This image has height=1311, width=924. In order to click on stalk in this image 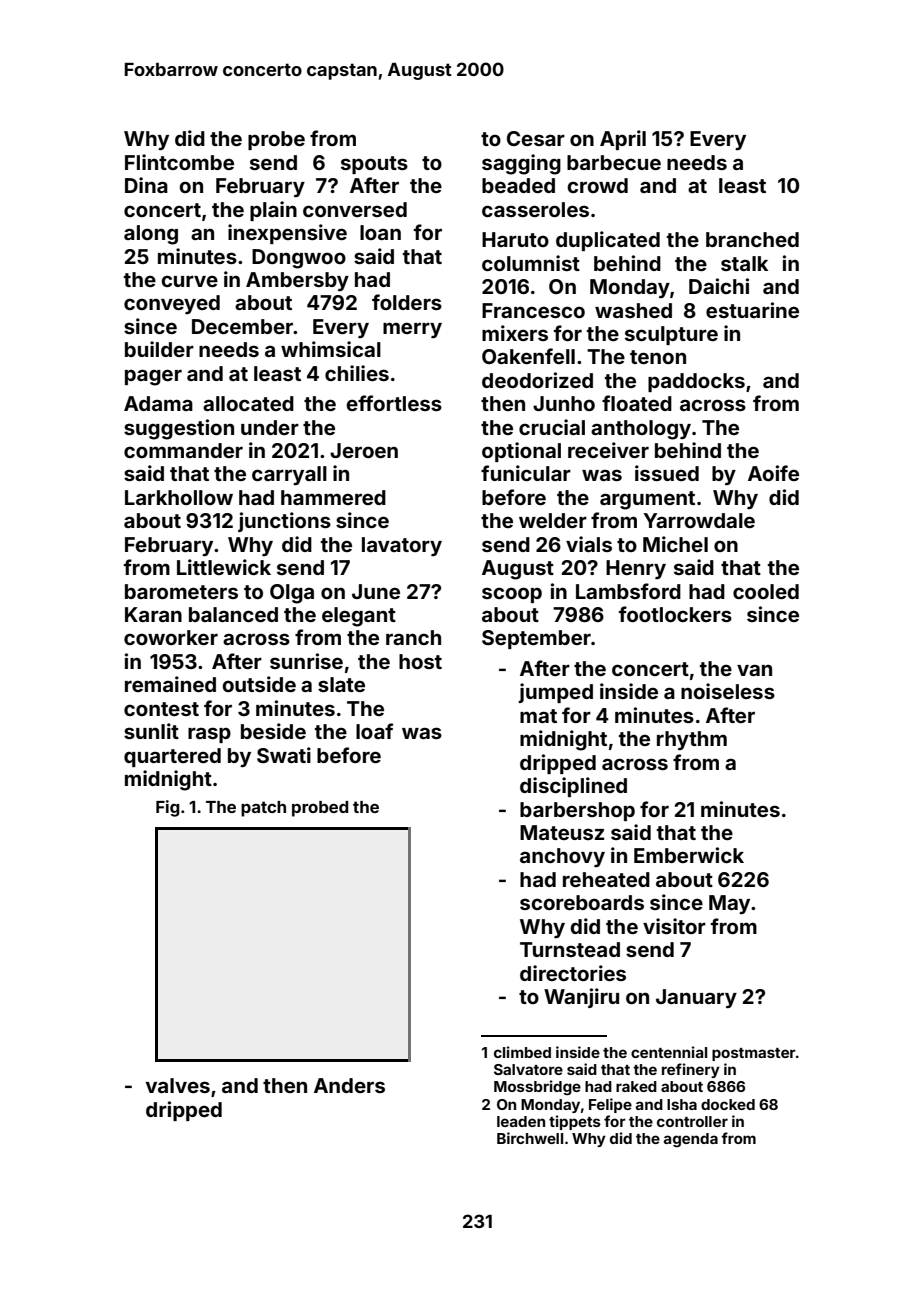, I will do `click(744, 263)`.
